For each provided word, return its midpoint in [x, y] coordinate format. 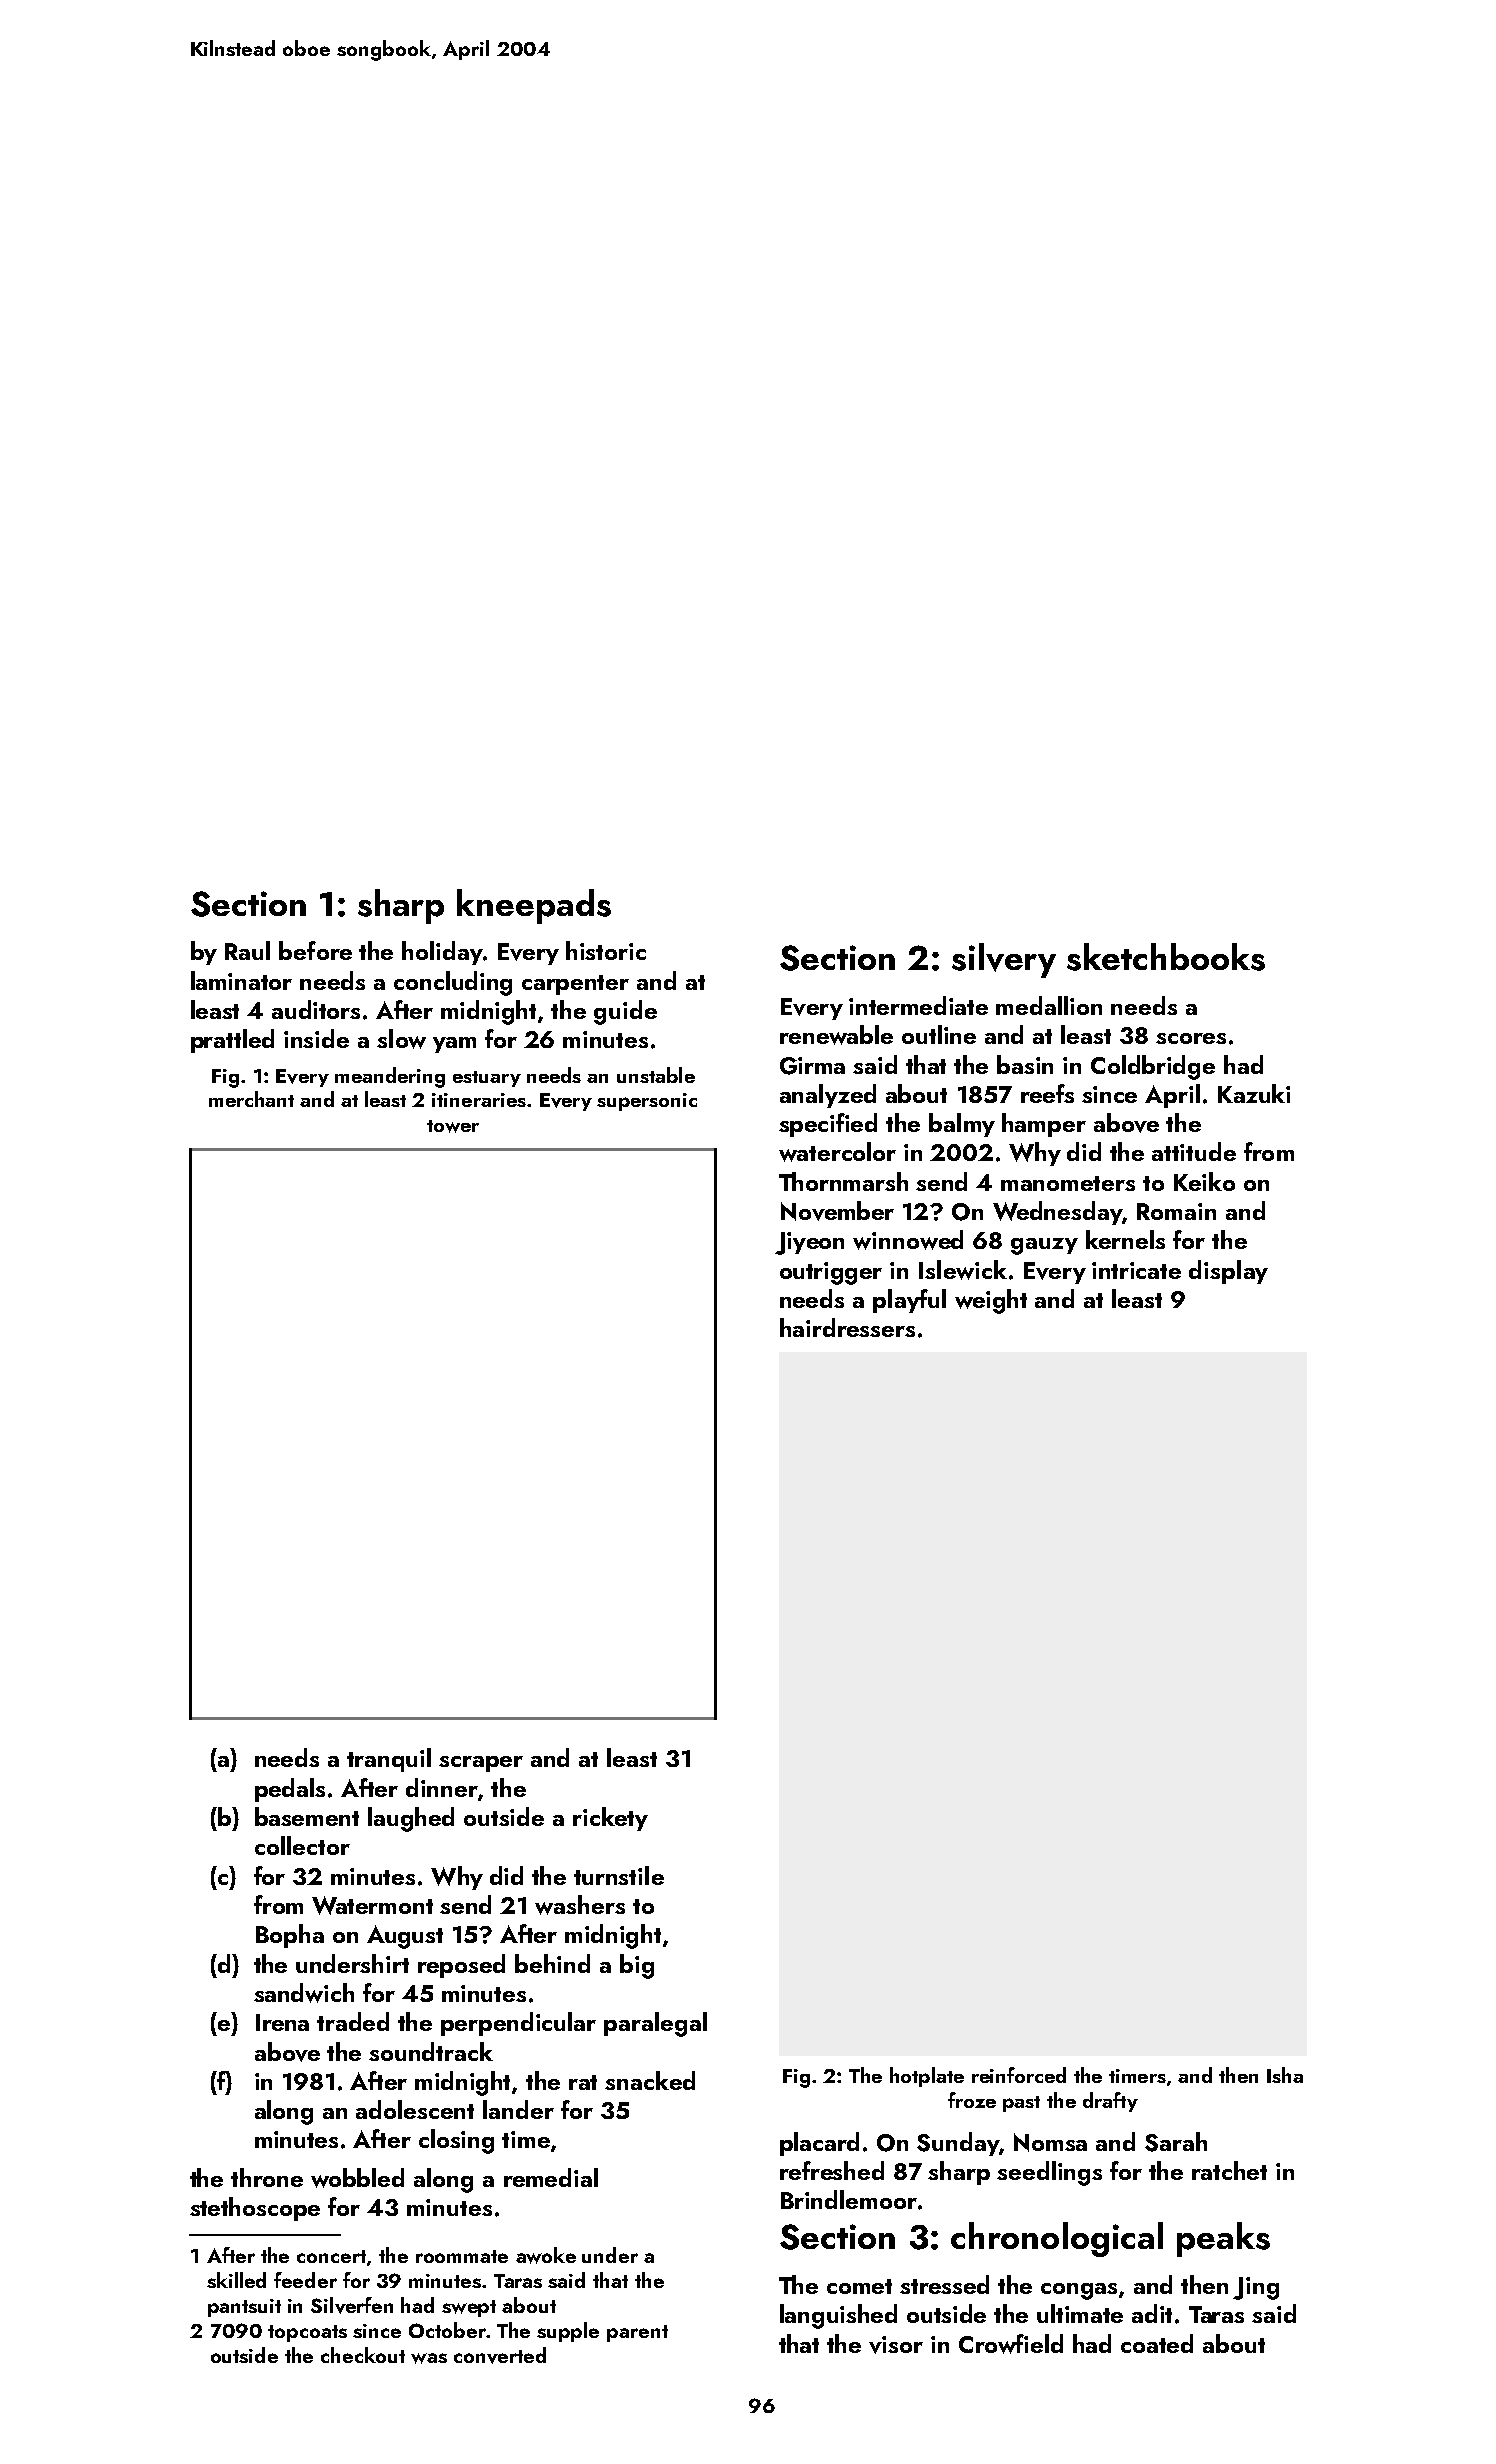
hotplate [927, 2077]
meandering [390, 1077]
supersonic [647, 1102]
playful [909, 1301]
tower [453, 1126]
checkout [363, 2355]
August [405, 1937]
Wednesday [1057, 1213]
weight [991, 1301]
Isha [1285, 2075]
